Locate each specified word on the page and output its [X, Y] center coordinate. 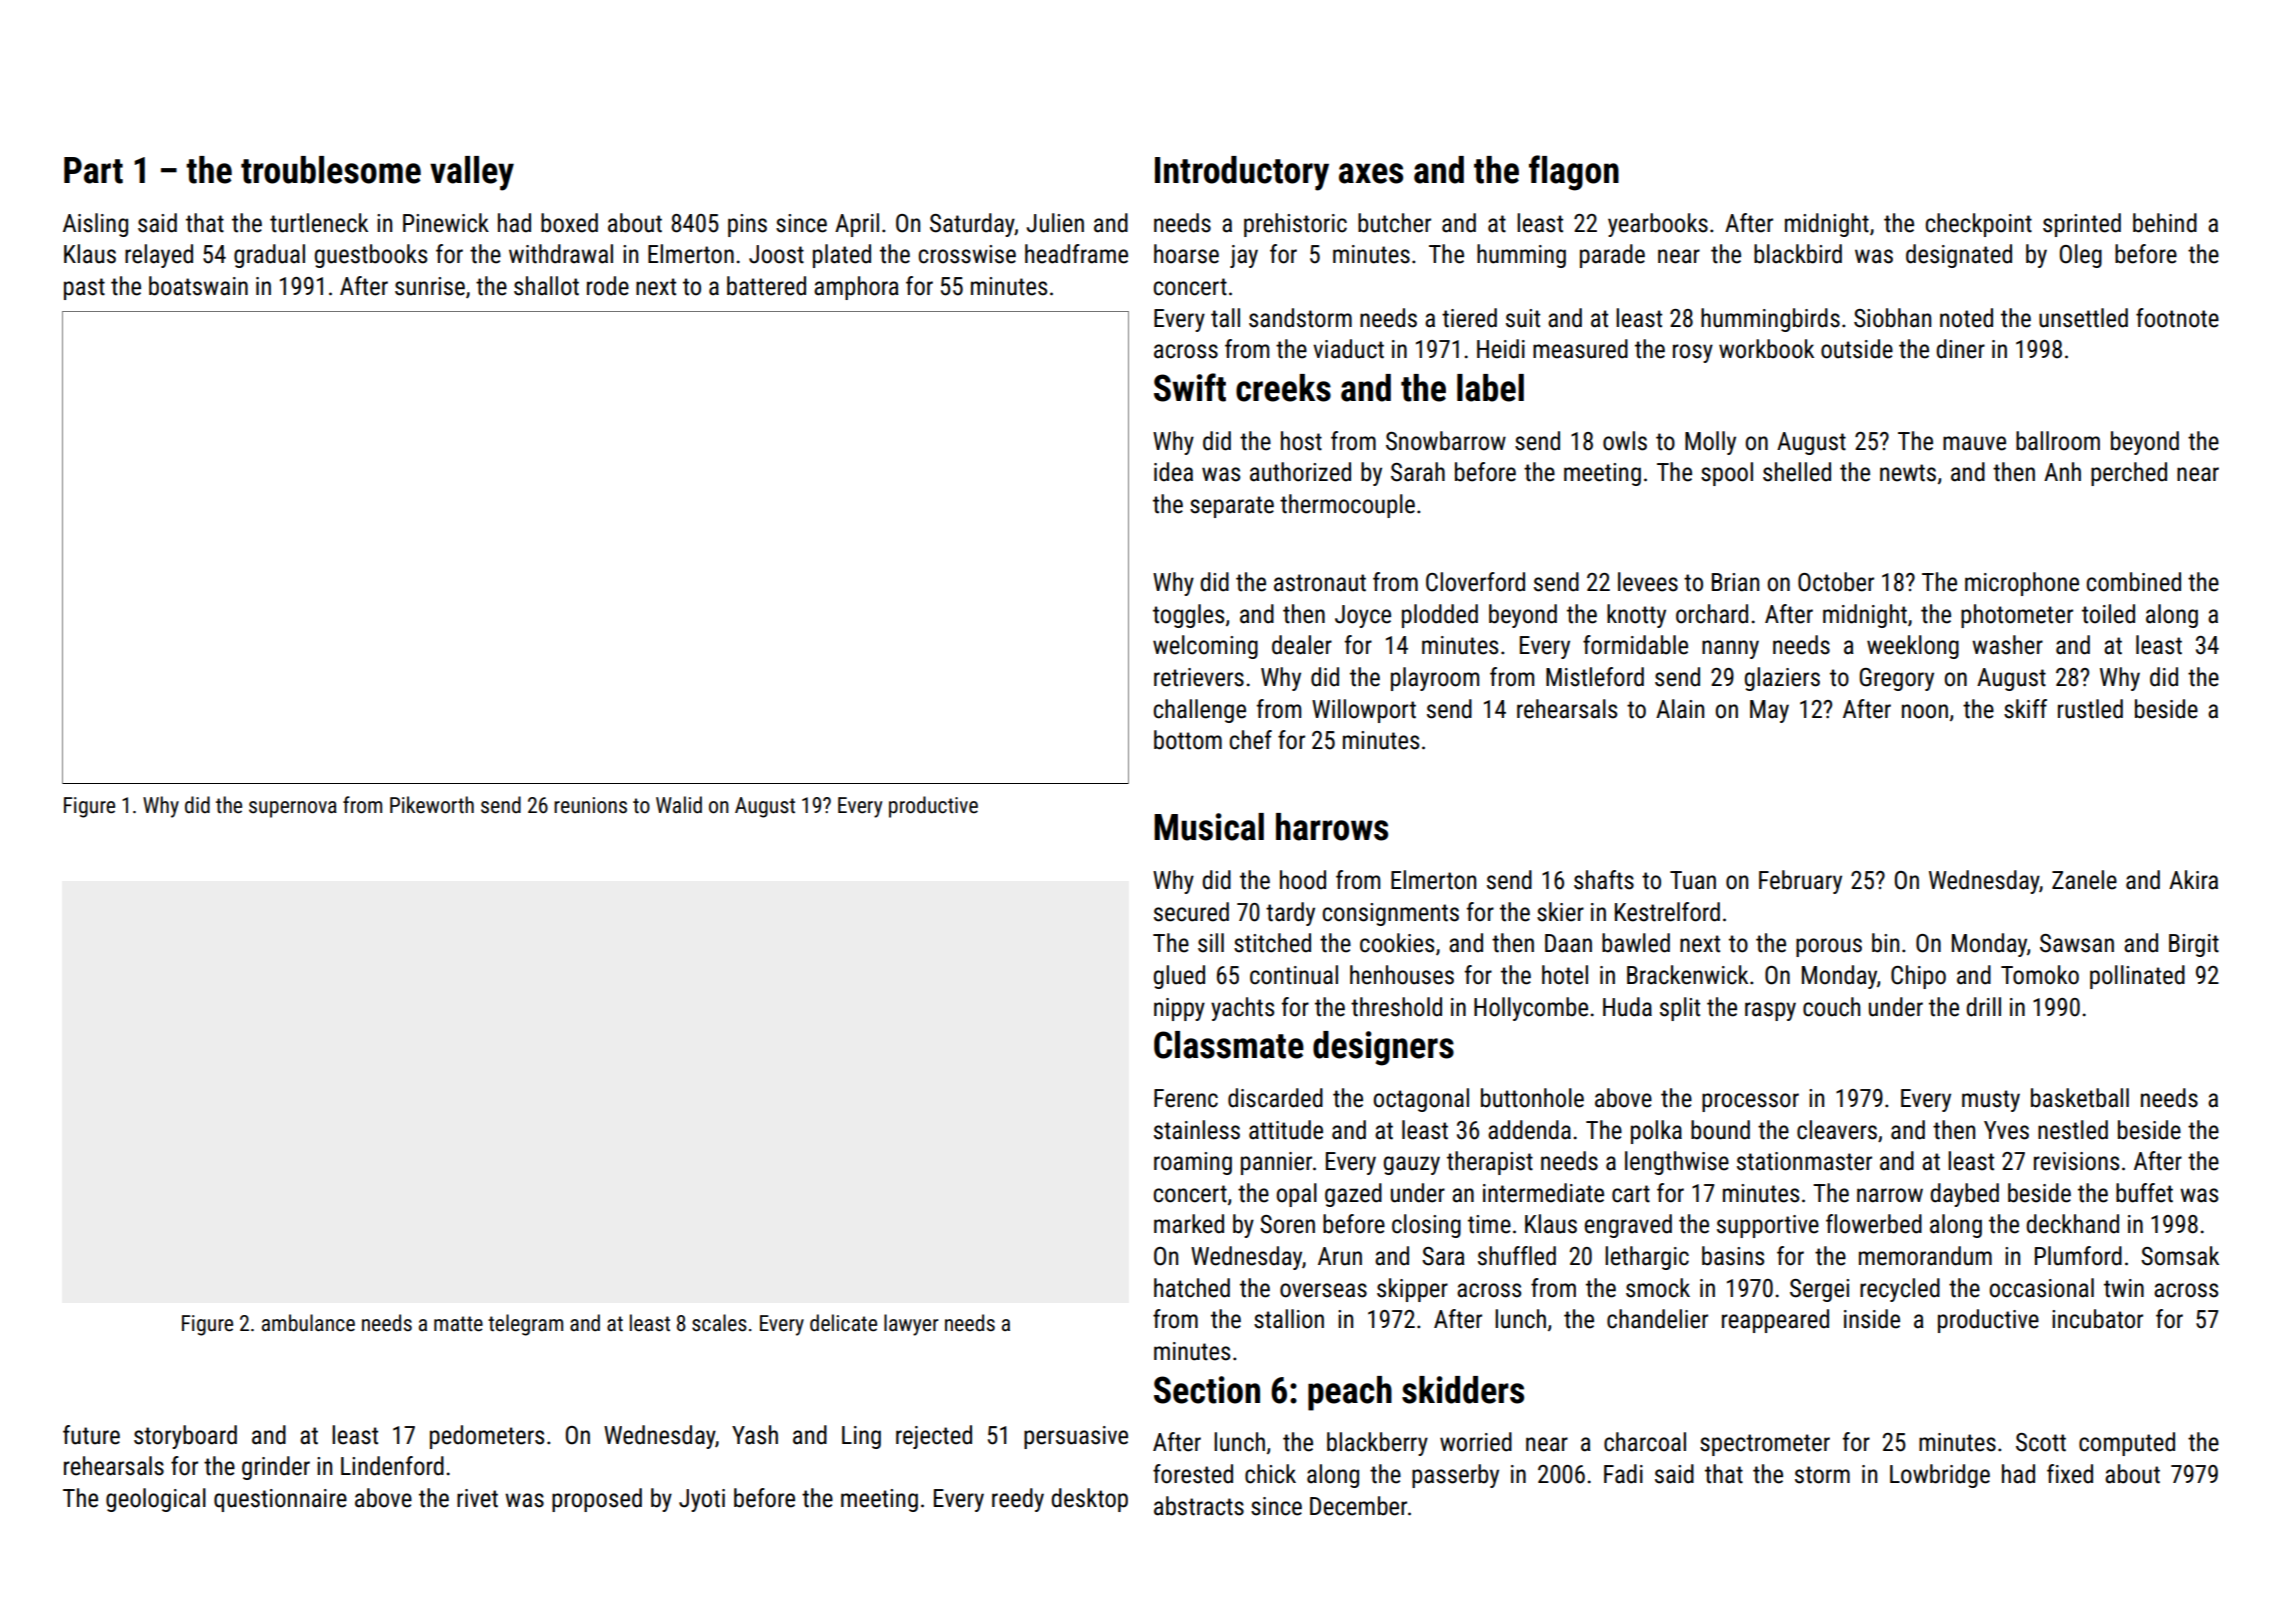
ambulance [308, 1322]
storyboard [185, 1437]
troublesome [331, 170]
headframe [1076, 254]
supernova [293, 809]
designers [1383, 1048]
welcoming [1205, 647]
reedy [1018, 1500]
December [1358, 1506]
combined [2134, 582]
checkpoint [1979, 225]
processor [1750, 1102]
